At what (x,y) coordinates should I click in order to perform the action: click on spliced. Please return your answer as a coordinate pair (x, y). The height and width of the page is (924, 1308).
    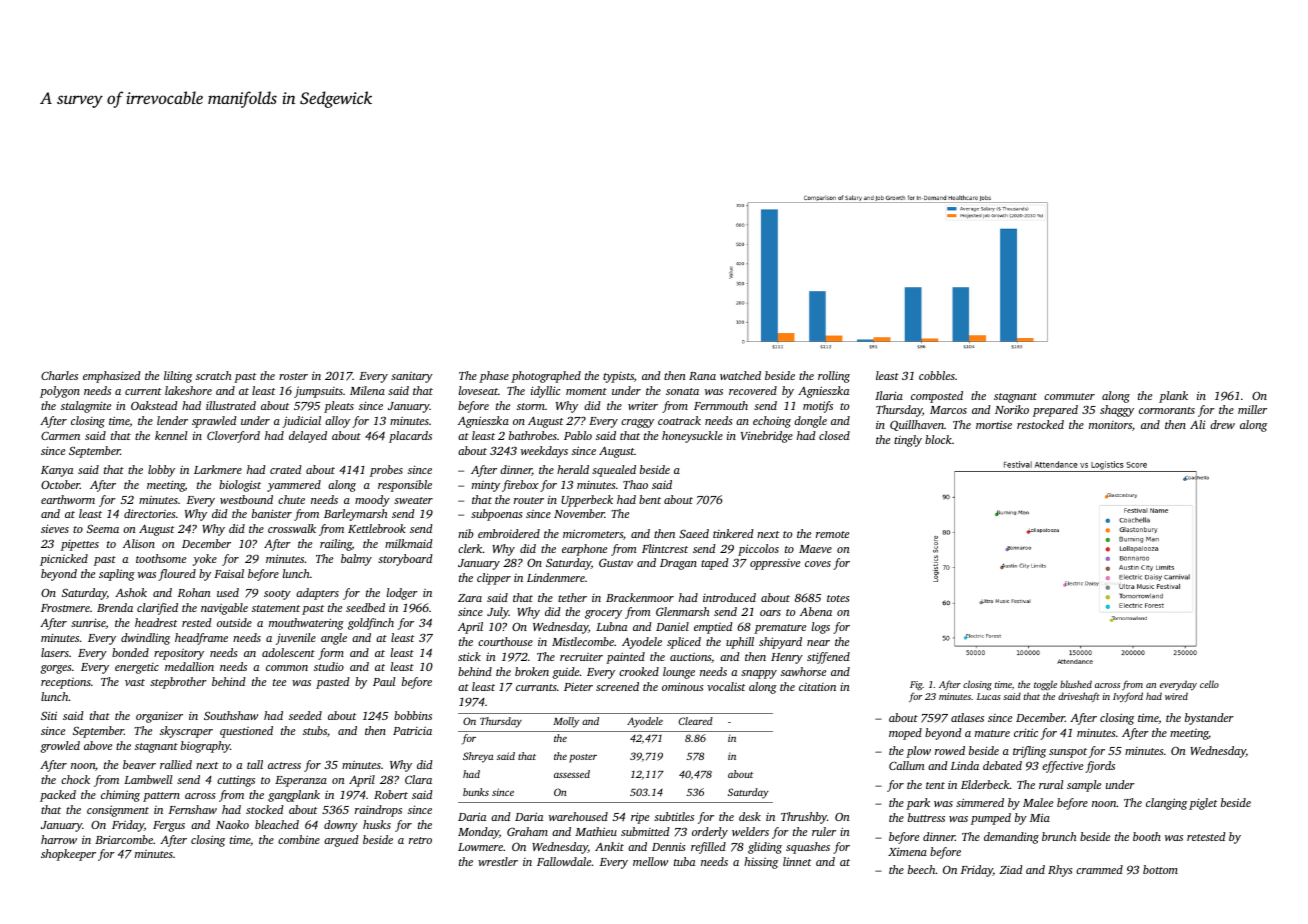
    Looking at the image, I should click on (684, 643).
